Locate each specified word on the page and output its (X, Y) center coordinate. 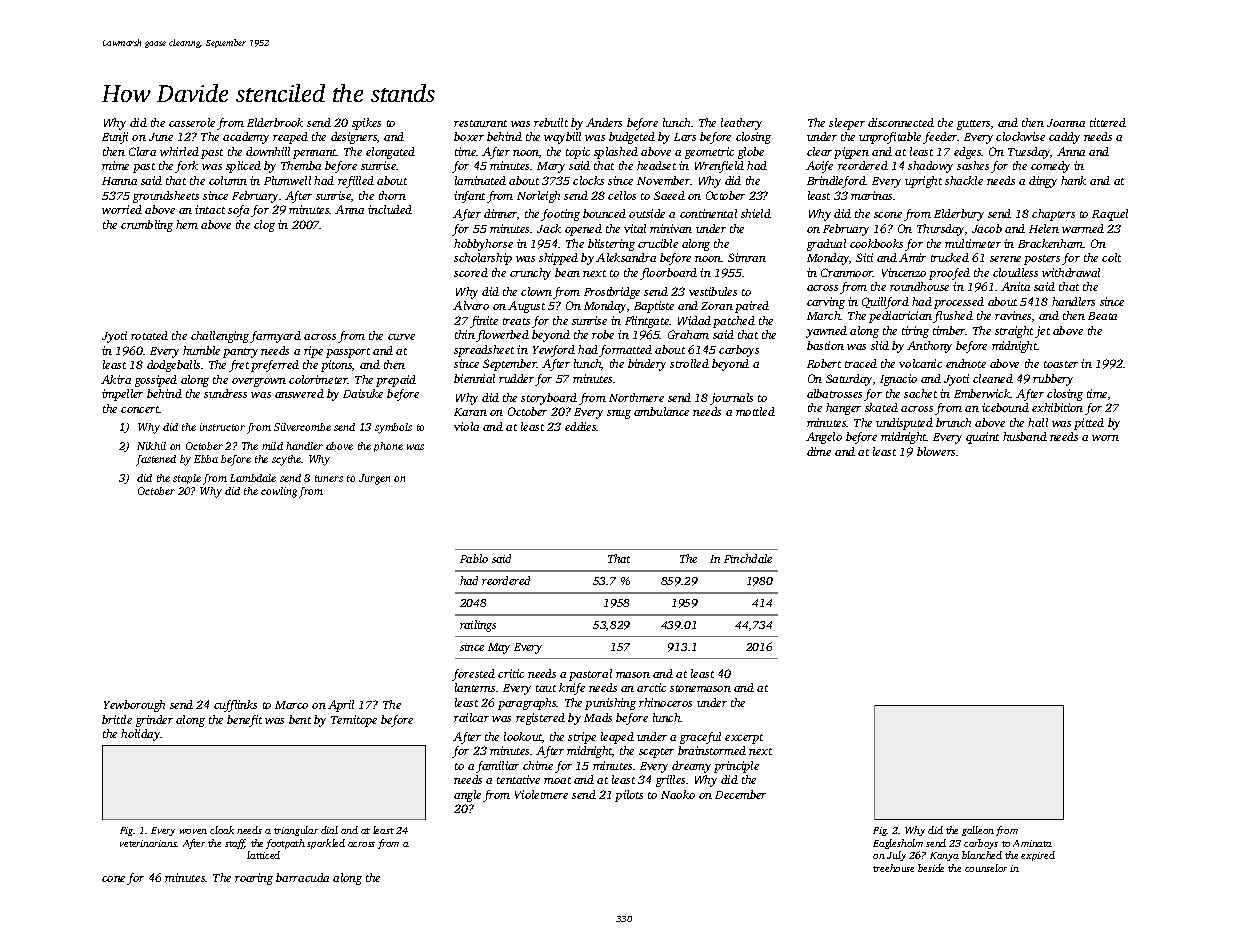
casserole (192, 122)
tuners (329, 478)
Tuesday (1029, 153)
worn (1105, 438)
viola (466, 426)
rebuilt (551, 122)
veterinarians (148, 843)
